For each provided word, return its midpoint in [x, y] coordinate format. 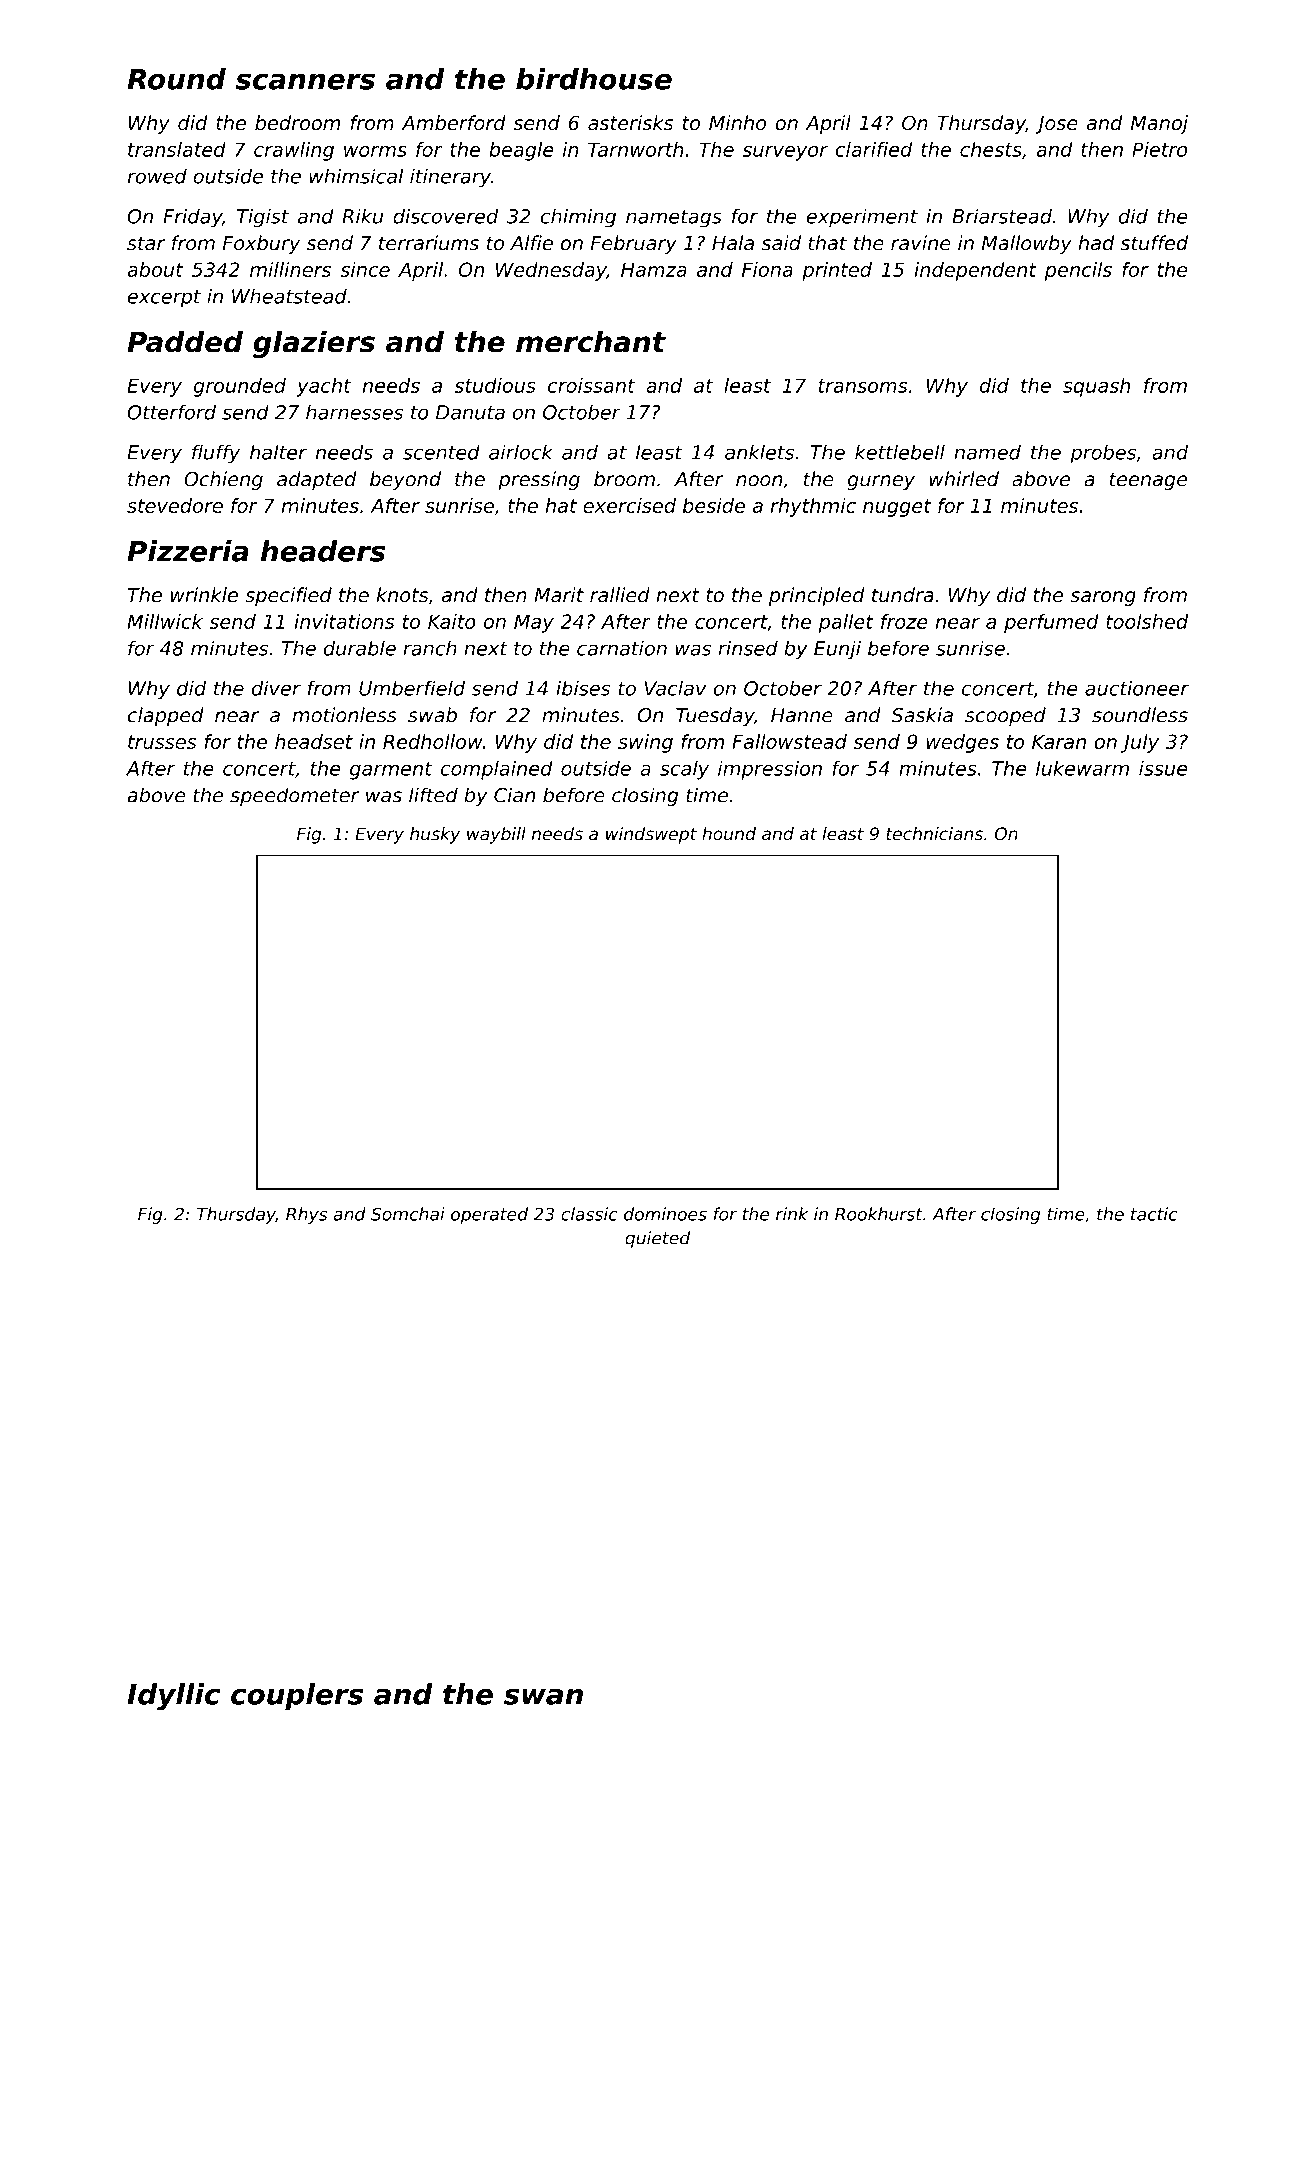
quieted [657, 1239]
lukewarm [1082, 768]
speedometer [295, 796]
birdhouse [594, 79]
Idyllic [173, 1697]
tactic [1154, 1214]
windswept [651, 835]
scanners [305, 81]
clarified [874, 149]
